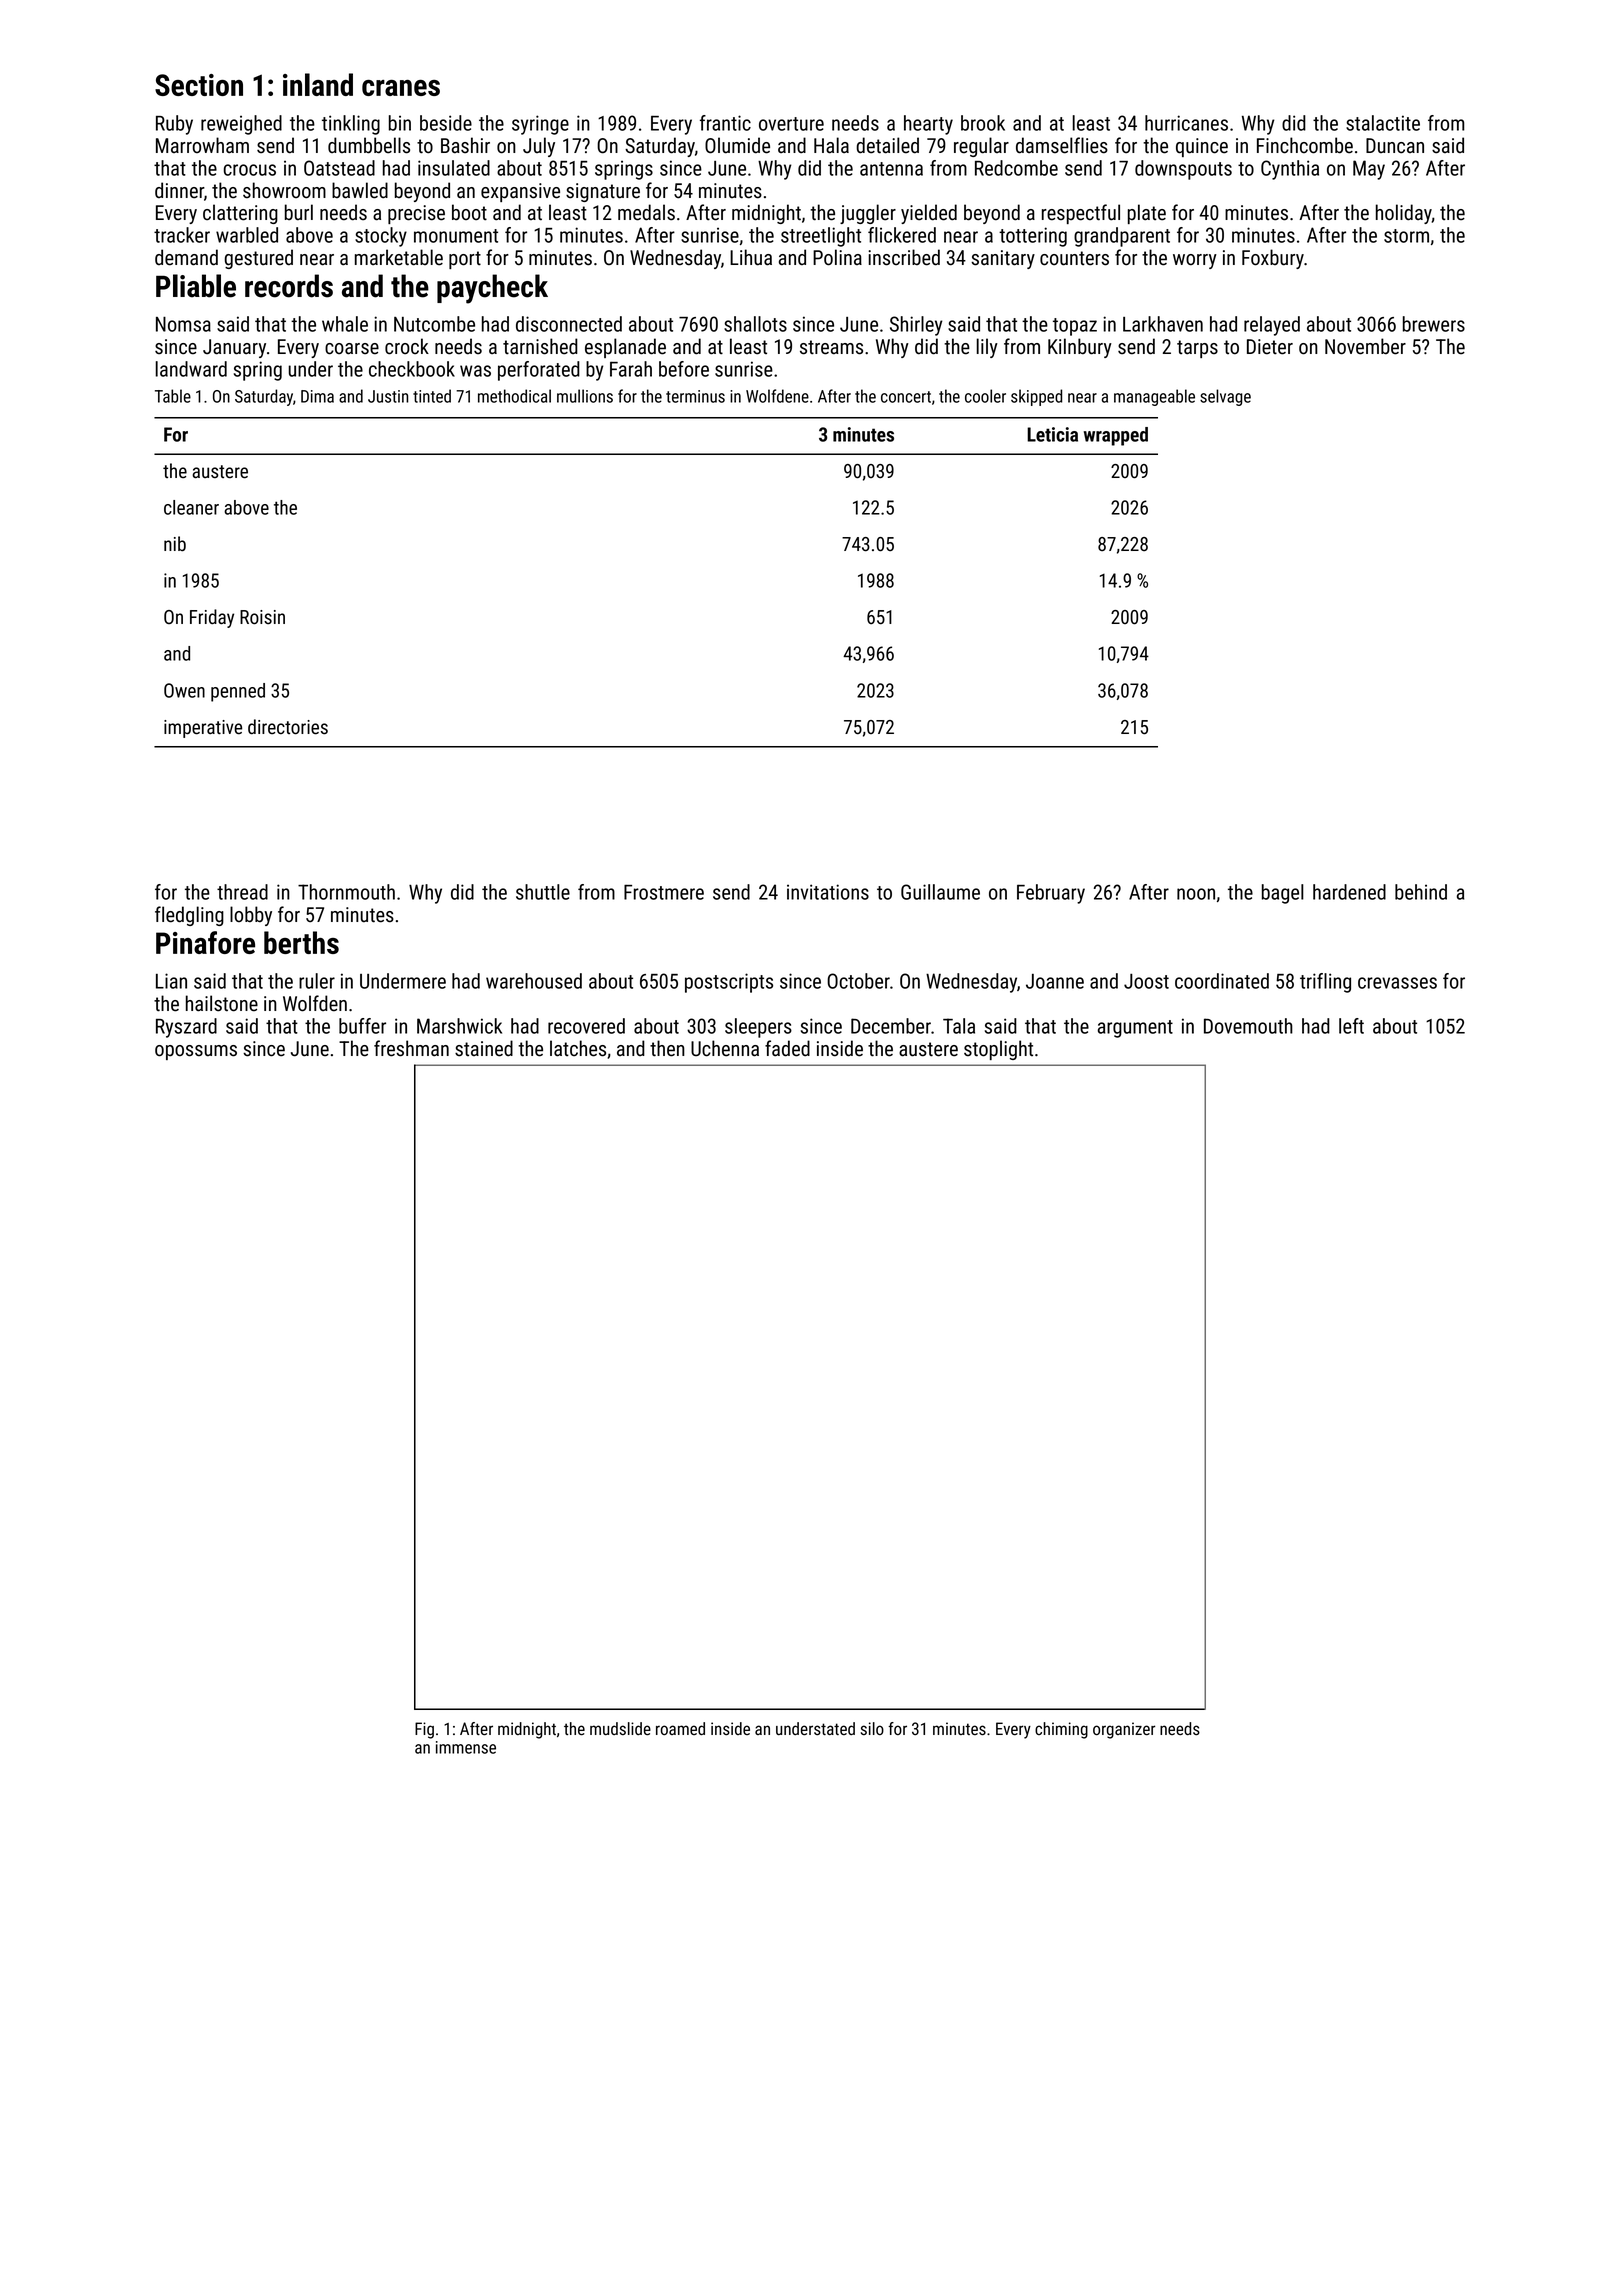 The width and height of the page is (1620, 2292). I want to click on terminus, so click(695, 396).
